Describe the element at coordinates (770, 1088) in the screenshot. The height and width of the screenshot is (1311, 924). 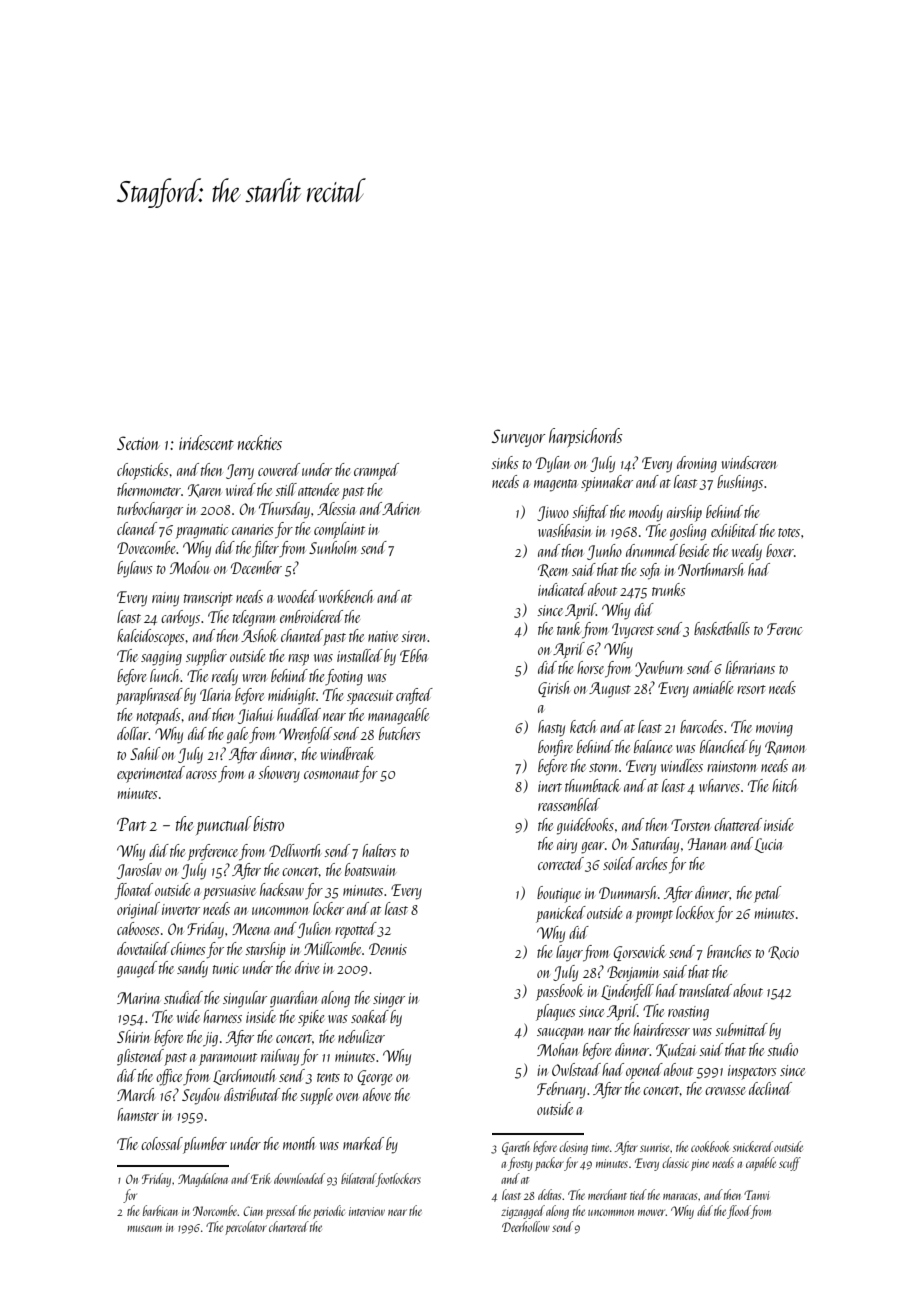
I see `declined` at that location.
